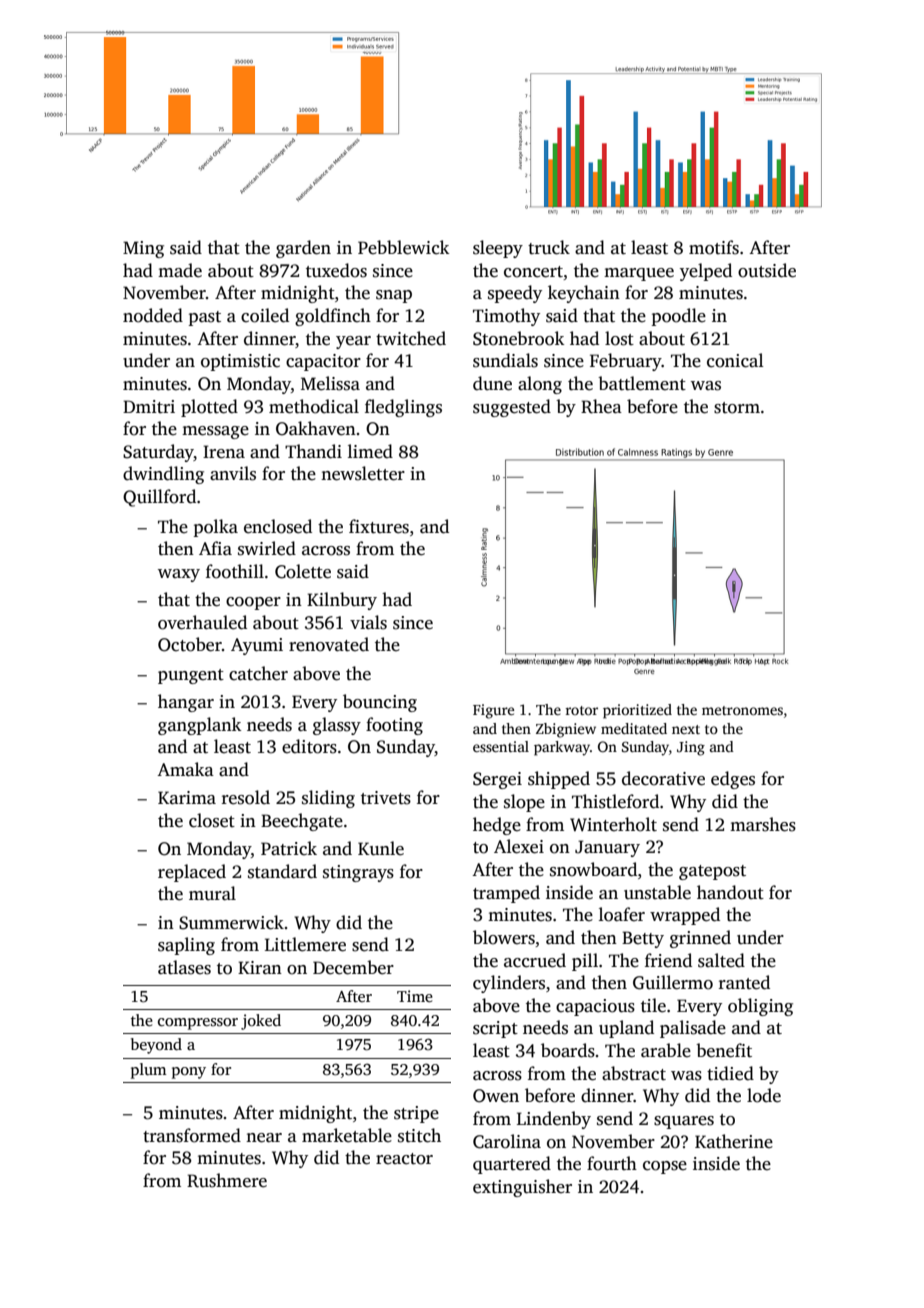  What do you see at coordinates (261, 1022) in the image?
I see `joked` at bounding box center [261, 1022].
